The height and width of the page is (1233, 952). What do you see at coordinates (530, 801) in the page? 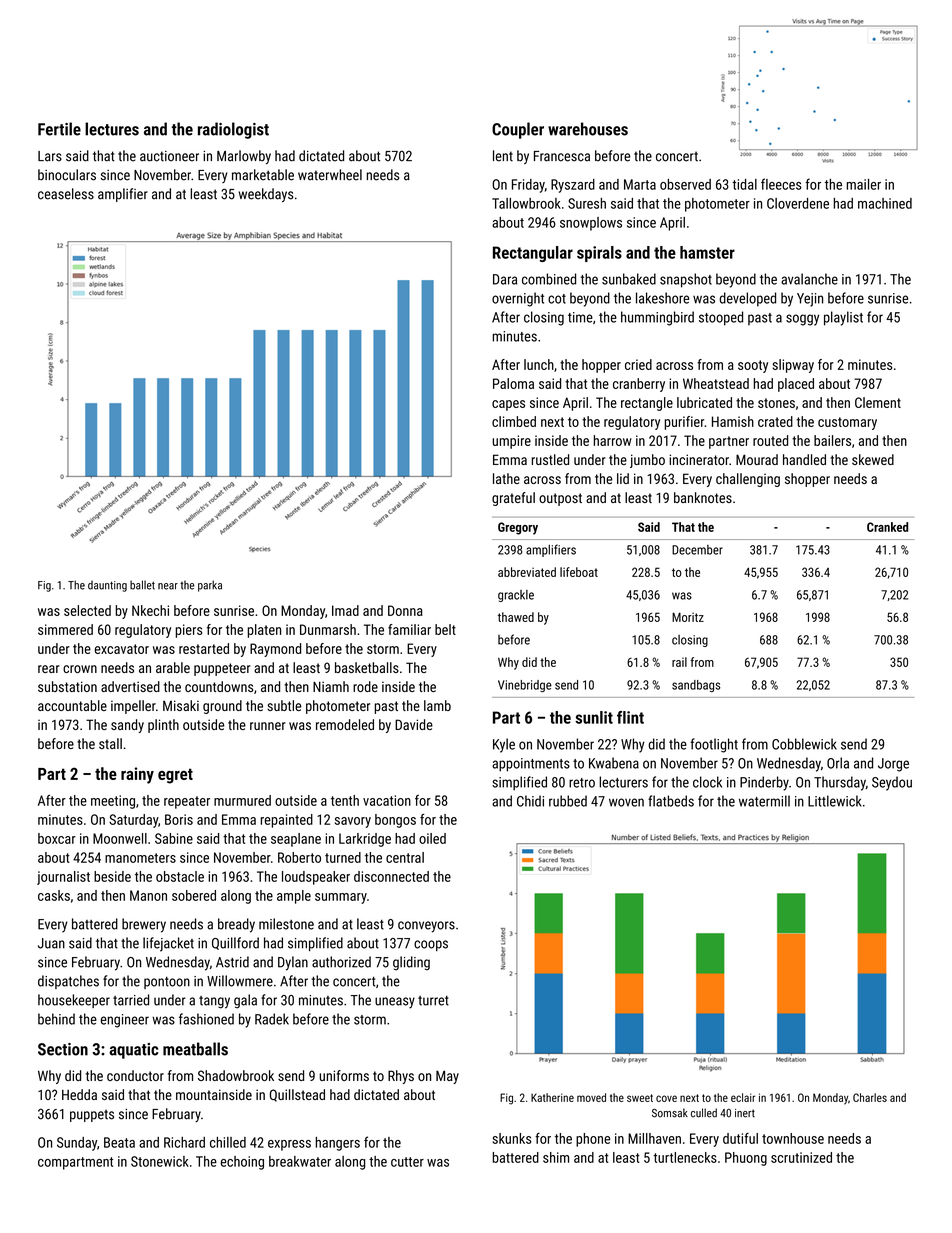
I see `Chidi` at bounding box center [530, 801].
